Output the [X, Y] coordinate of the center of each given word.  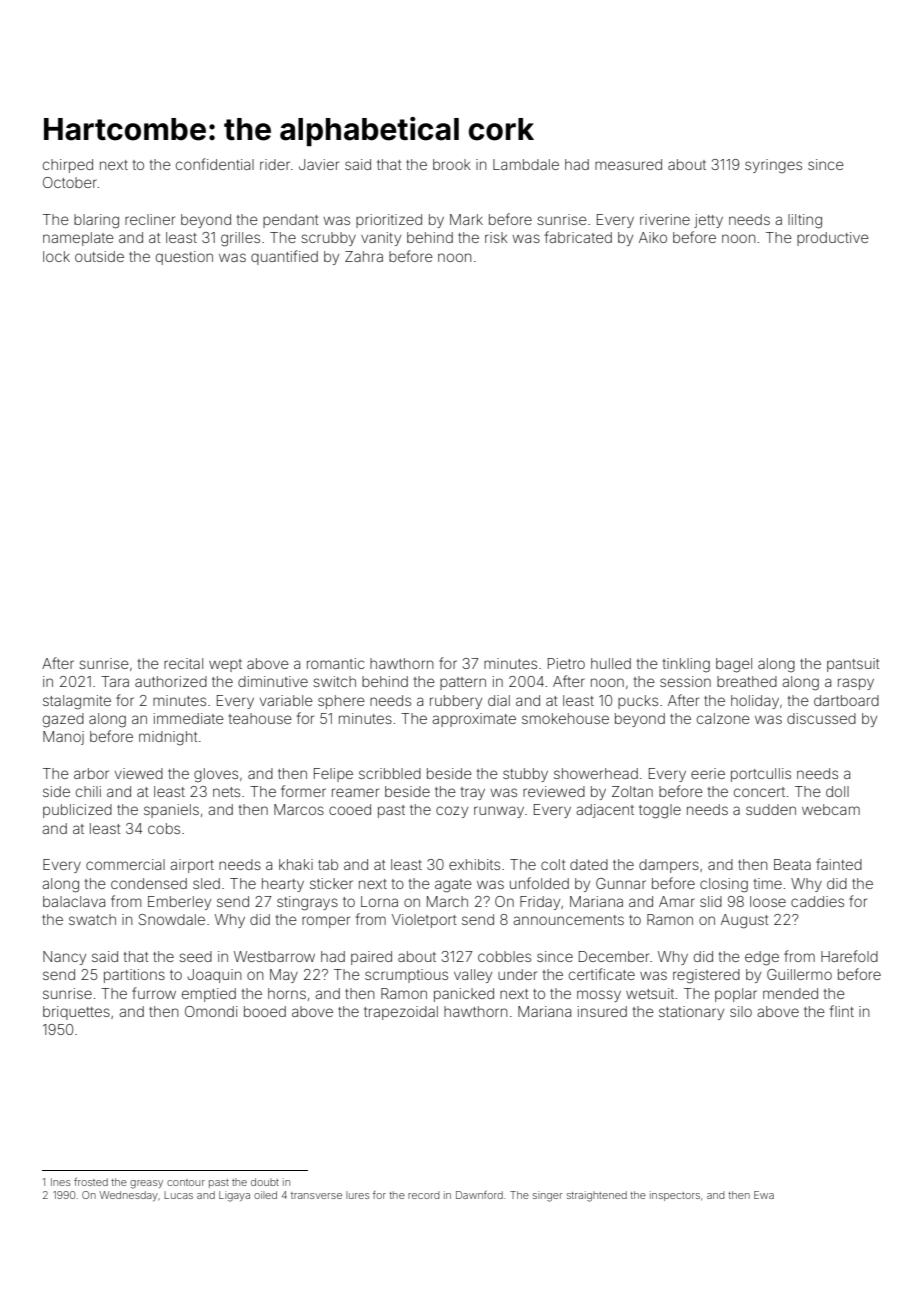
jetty [708, 221]
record [423, 1195]
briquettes [76, 1013]
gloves [216, 775]
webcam [831, 809]
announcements [568, 920]
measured [628, 164]
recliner [150, 219]
